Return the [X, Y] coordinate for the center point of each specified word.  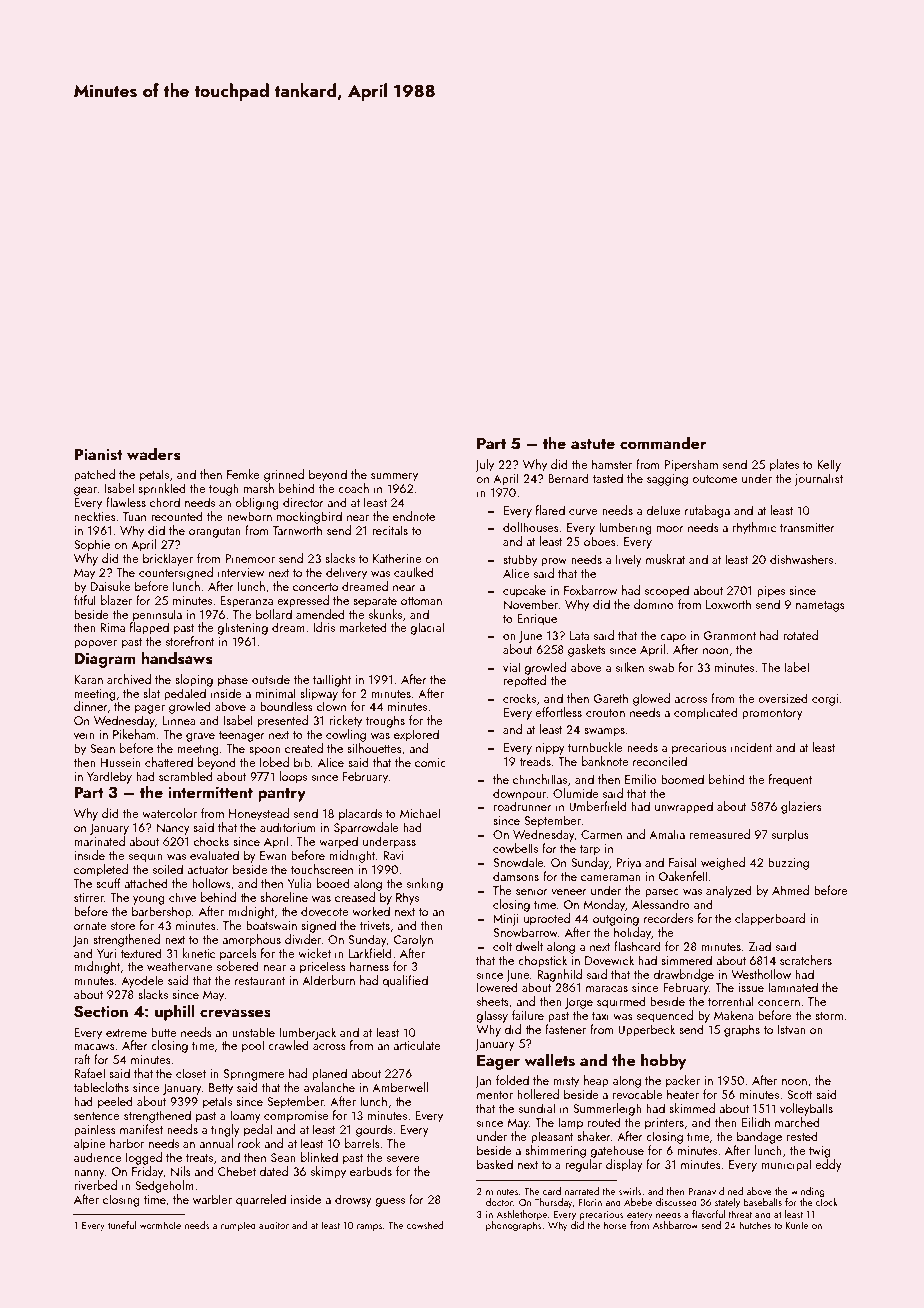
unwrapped [684, 807]
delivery [346, 573]
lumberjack [307, 1033]
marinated [99, 841]
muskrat [665, 559]
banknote [605, 761]
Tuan [134, 516]
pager [150, 709]
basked [495, 1164]
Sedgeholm [164, 1186]
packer [683, 1081]
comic [430, 762]
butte [164, 1032]
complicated [706, 713]
